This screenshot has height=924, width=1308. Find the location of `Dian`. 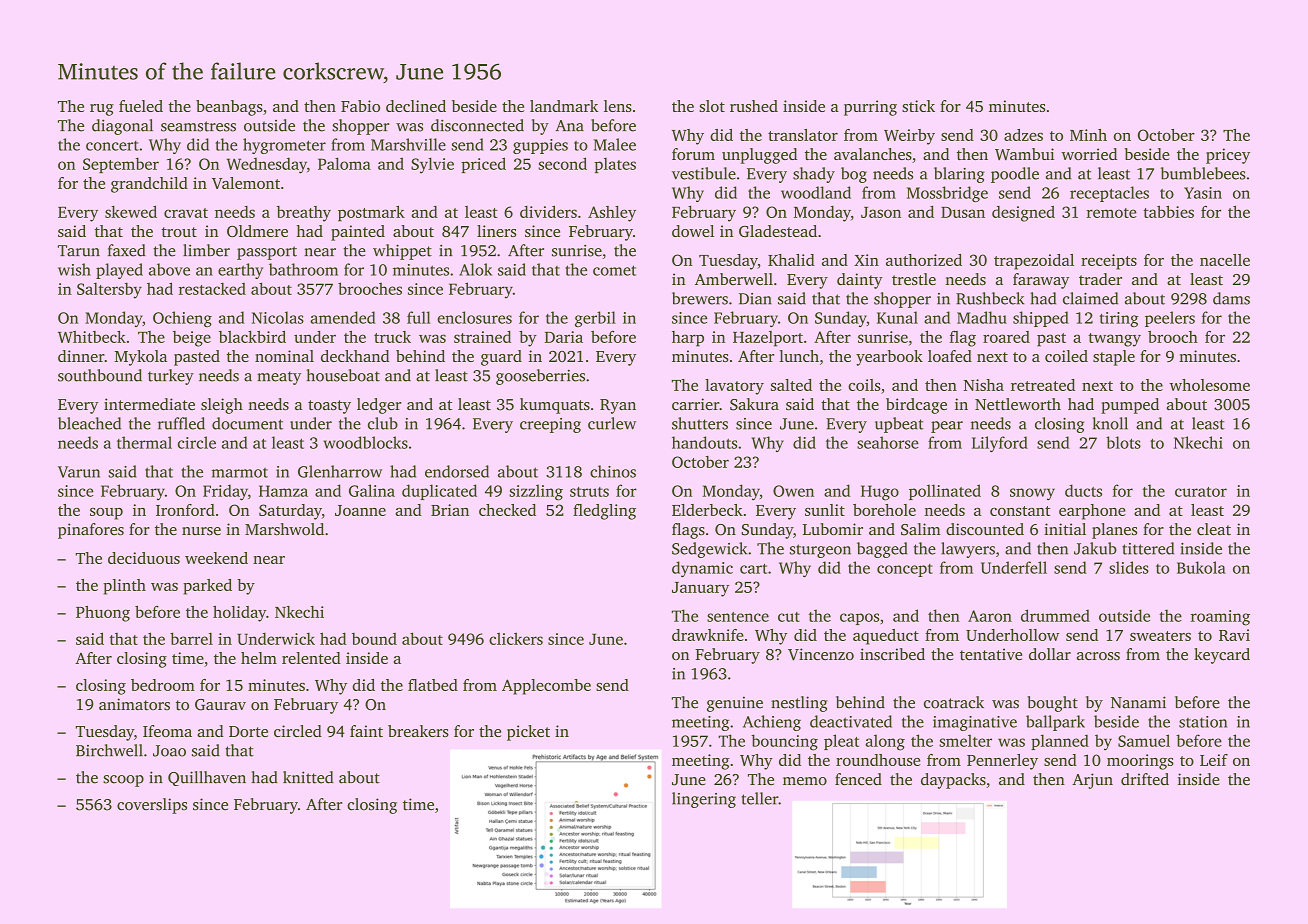

Dian is located at coordinates (755, 299).
